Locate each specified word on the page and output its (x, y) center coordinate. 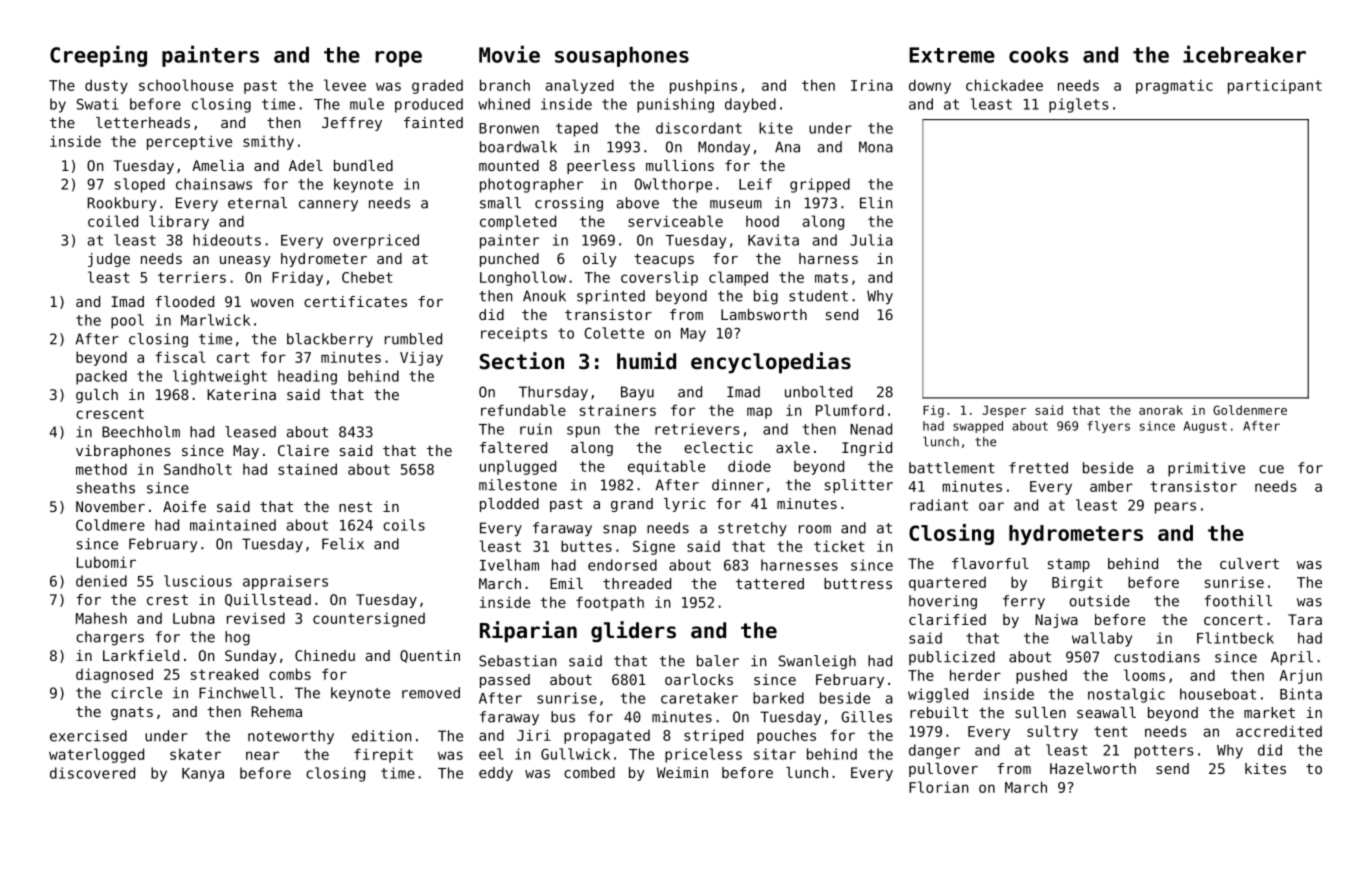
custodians (1157, 657)
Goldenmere (1250, 410)
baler (718, 661)
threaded (637, 583)
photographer (531, 185)
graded (437, 86)
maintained (233, 525)
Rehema (277, 711)
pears (1175, 508)
